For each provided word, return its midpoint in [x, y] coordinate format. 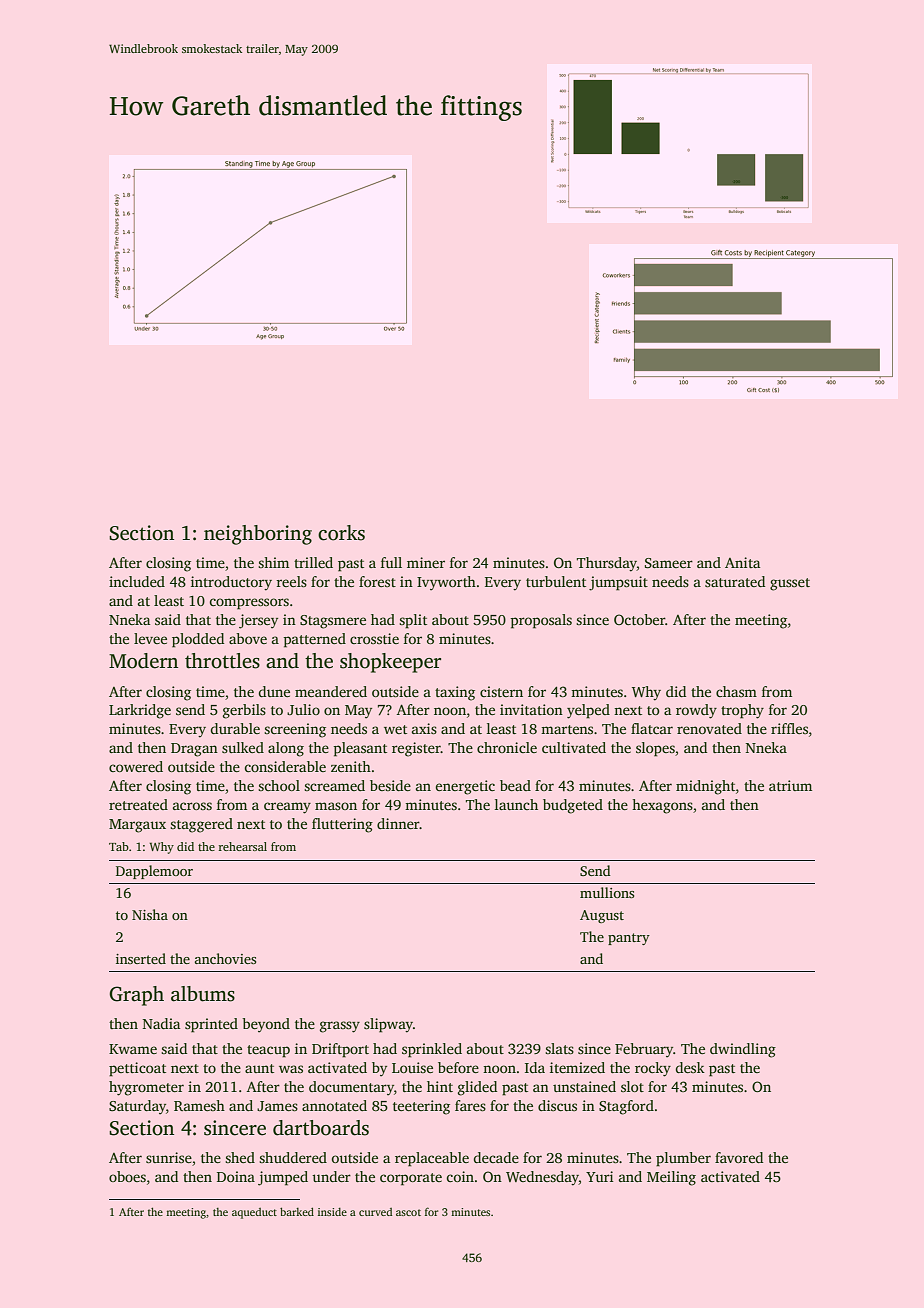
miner [426, 562]
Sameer [669, 563]
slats [559, 1048]
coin [460, 1176]
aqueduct [254, 1213]
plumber [683, 1159]
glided [477, 1088]
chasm [736, 691]
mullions [607, 892]
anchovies [225, 958]
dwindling [743, 1050]
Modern [143, 661]
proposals [541, 621]
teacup [268, 1051]
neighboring [258, 535]
